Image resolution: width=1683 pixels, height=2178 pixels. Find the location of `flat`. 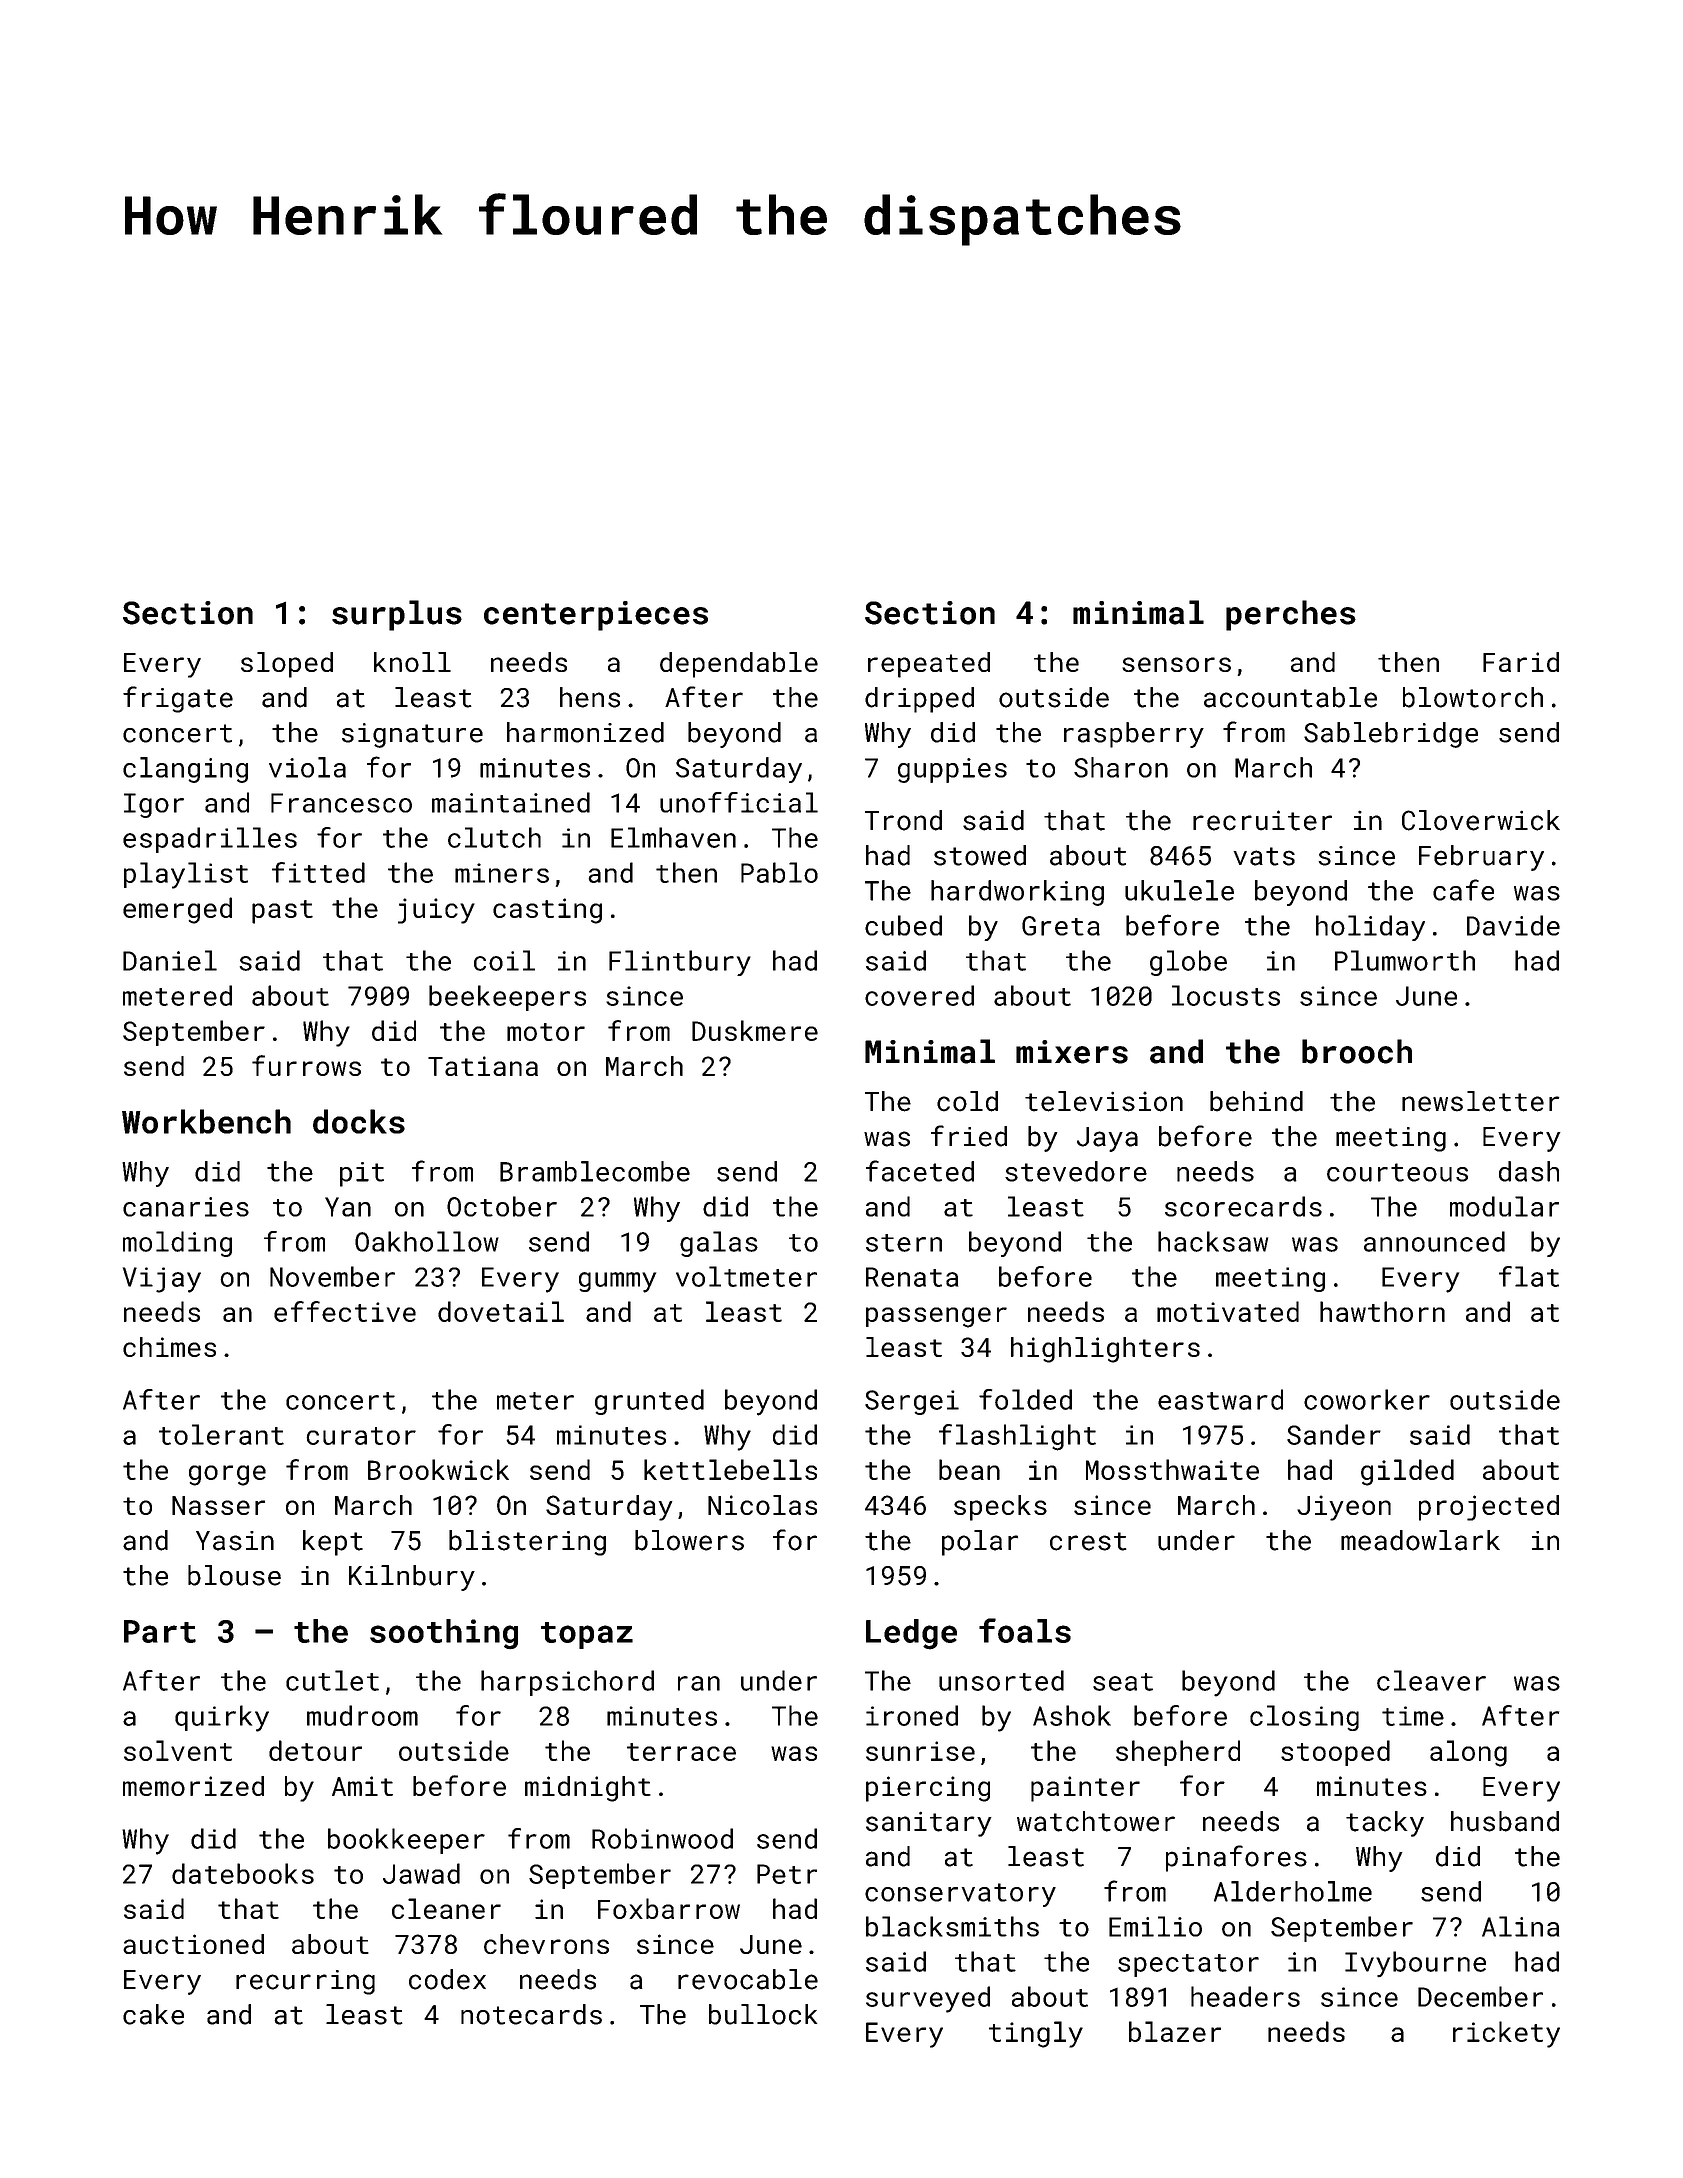

flat is located at coordinates (1529, 1276).
